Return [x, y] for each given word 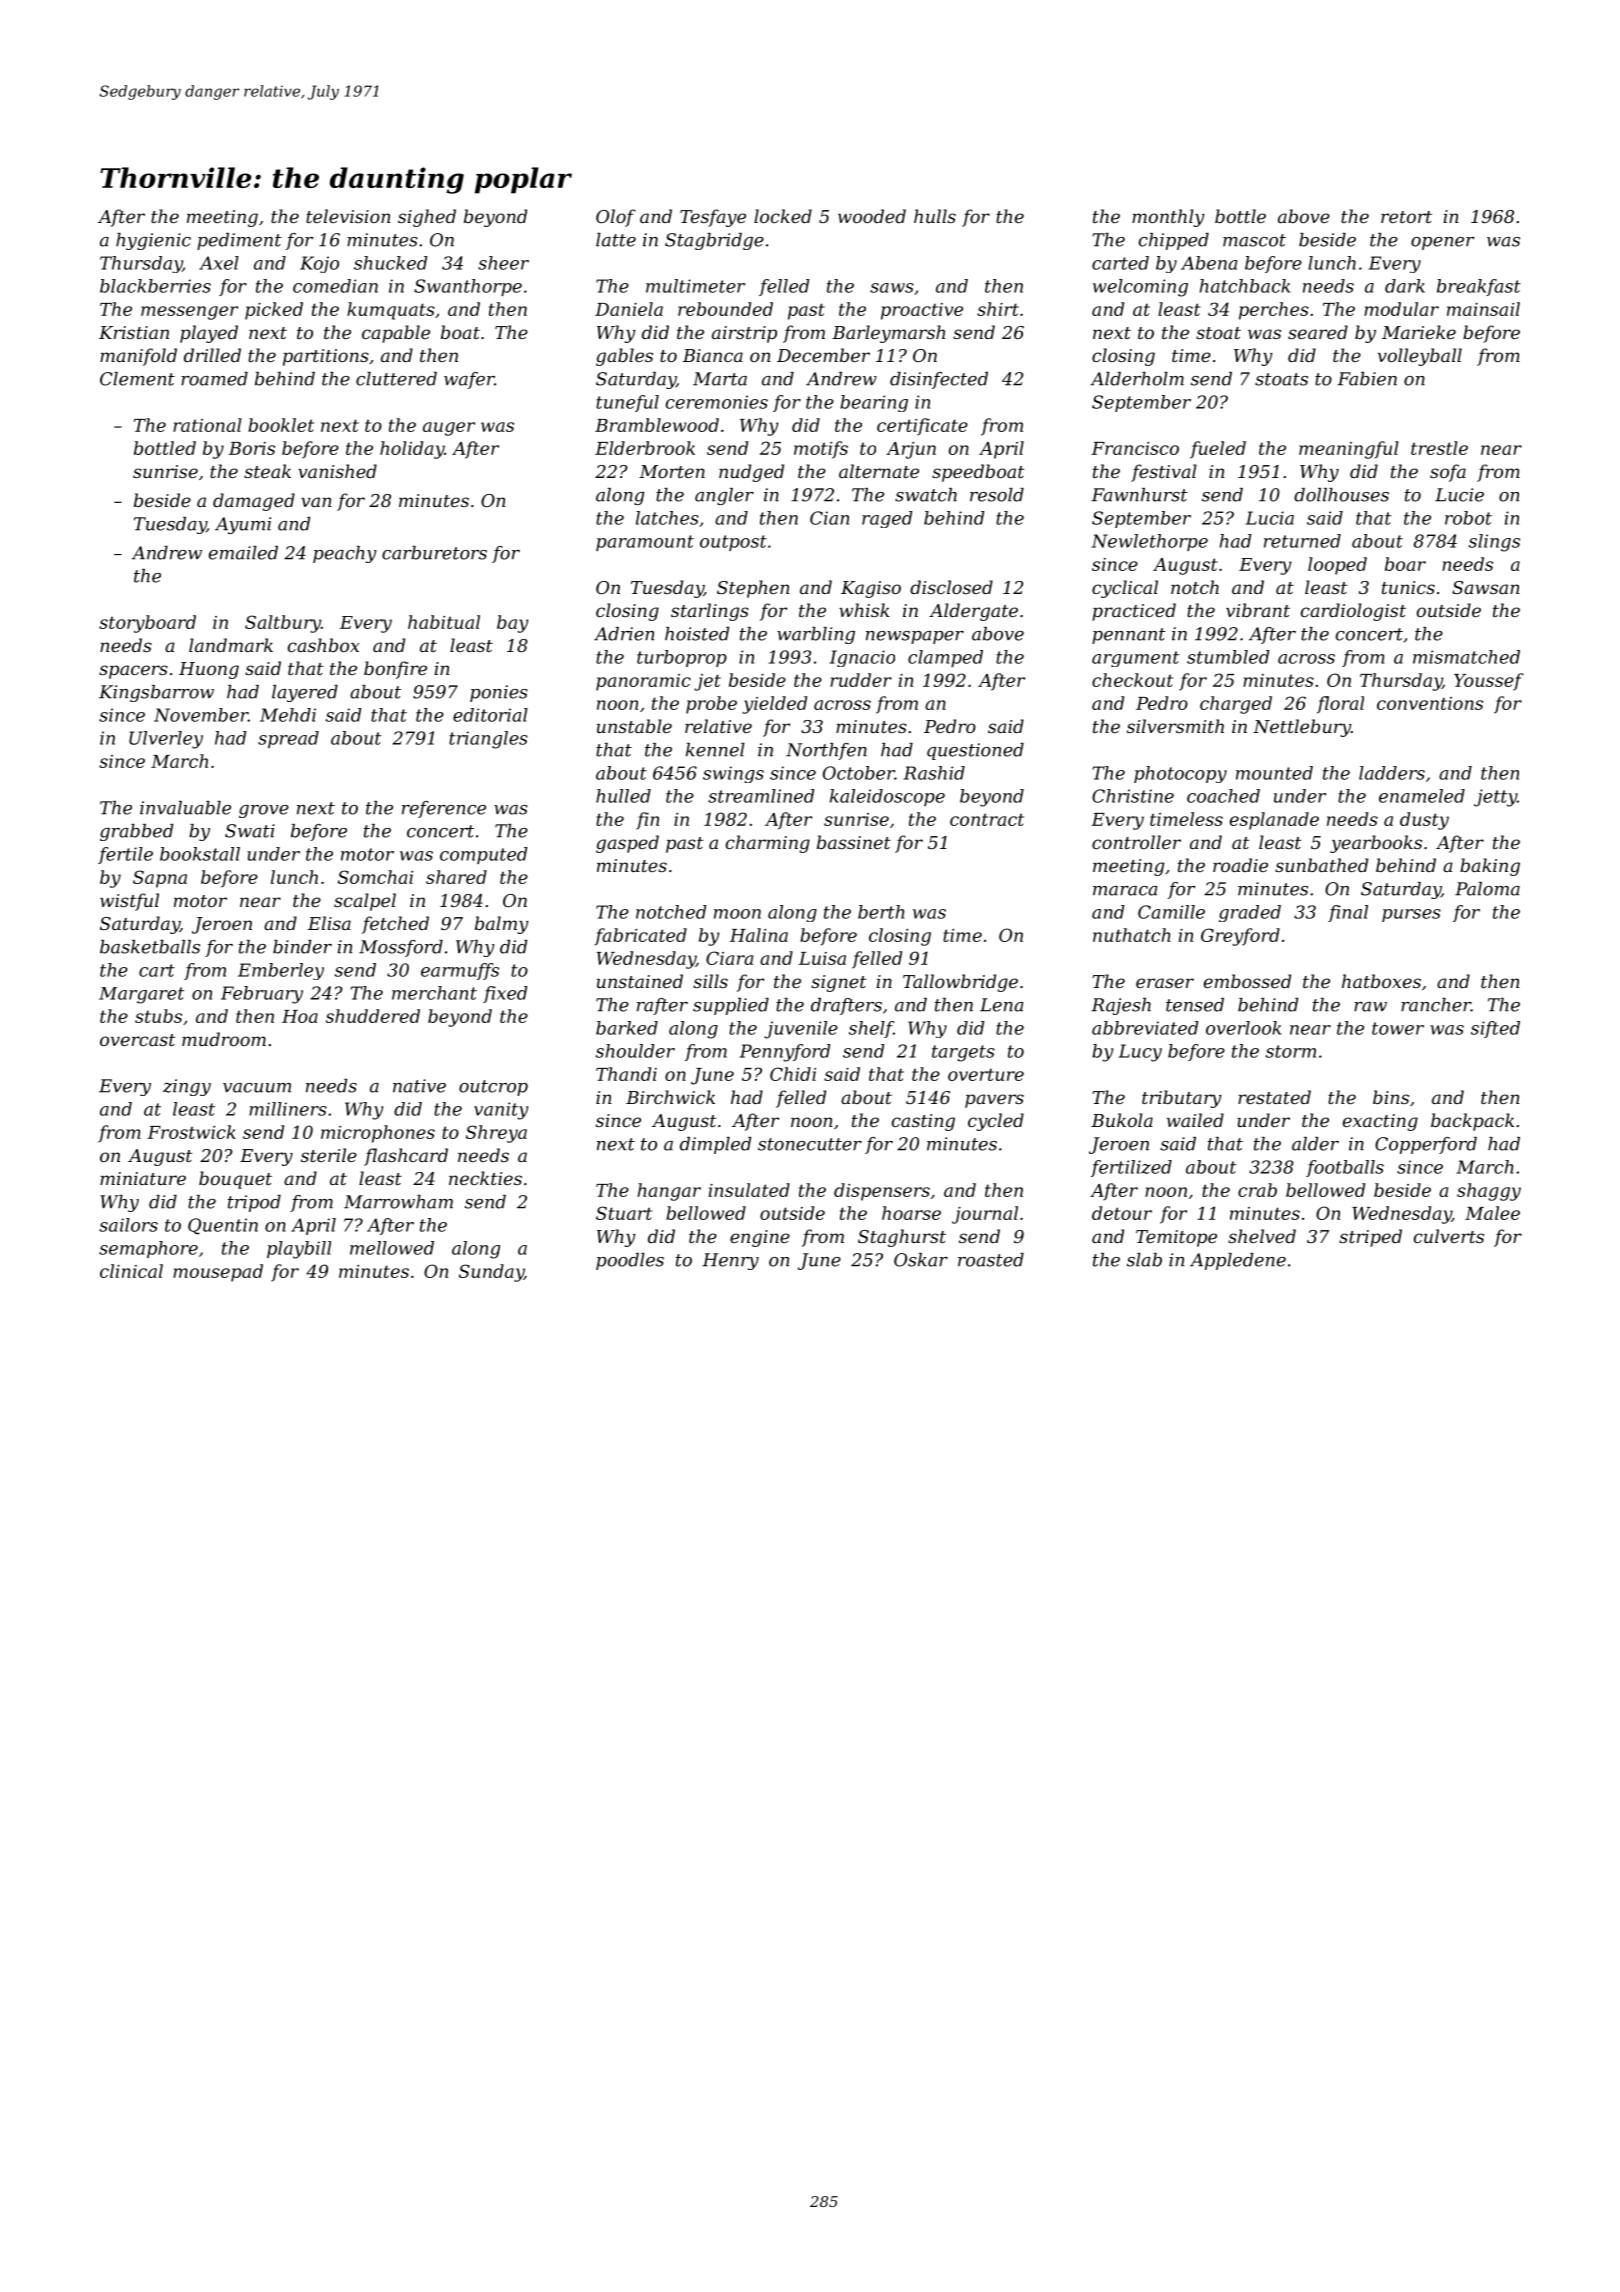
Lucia [1270, 518]
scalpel [365, 902]
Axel [219, 263]
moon [737, 914]
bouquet [235, 1180]
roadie [1240, 865]
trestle [1439, 448]
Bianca [713, 355]
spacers [133, 672]
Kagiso [871, 589]
